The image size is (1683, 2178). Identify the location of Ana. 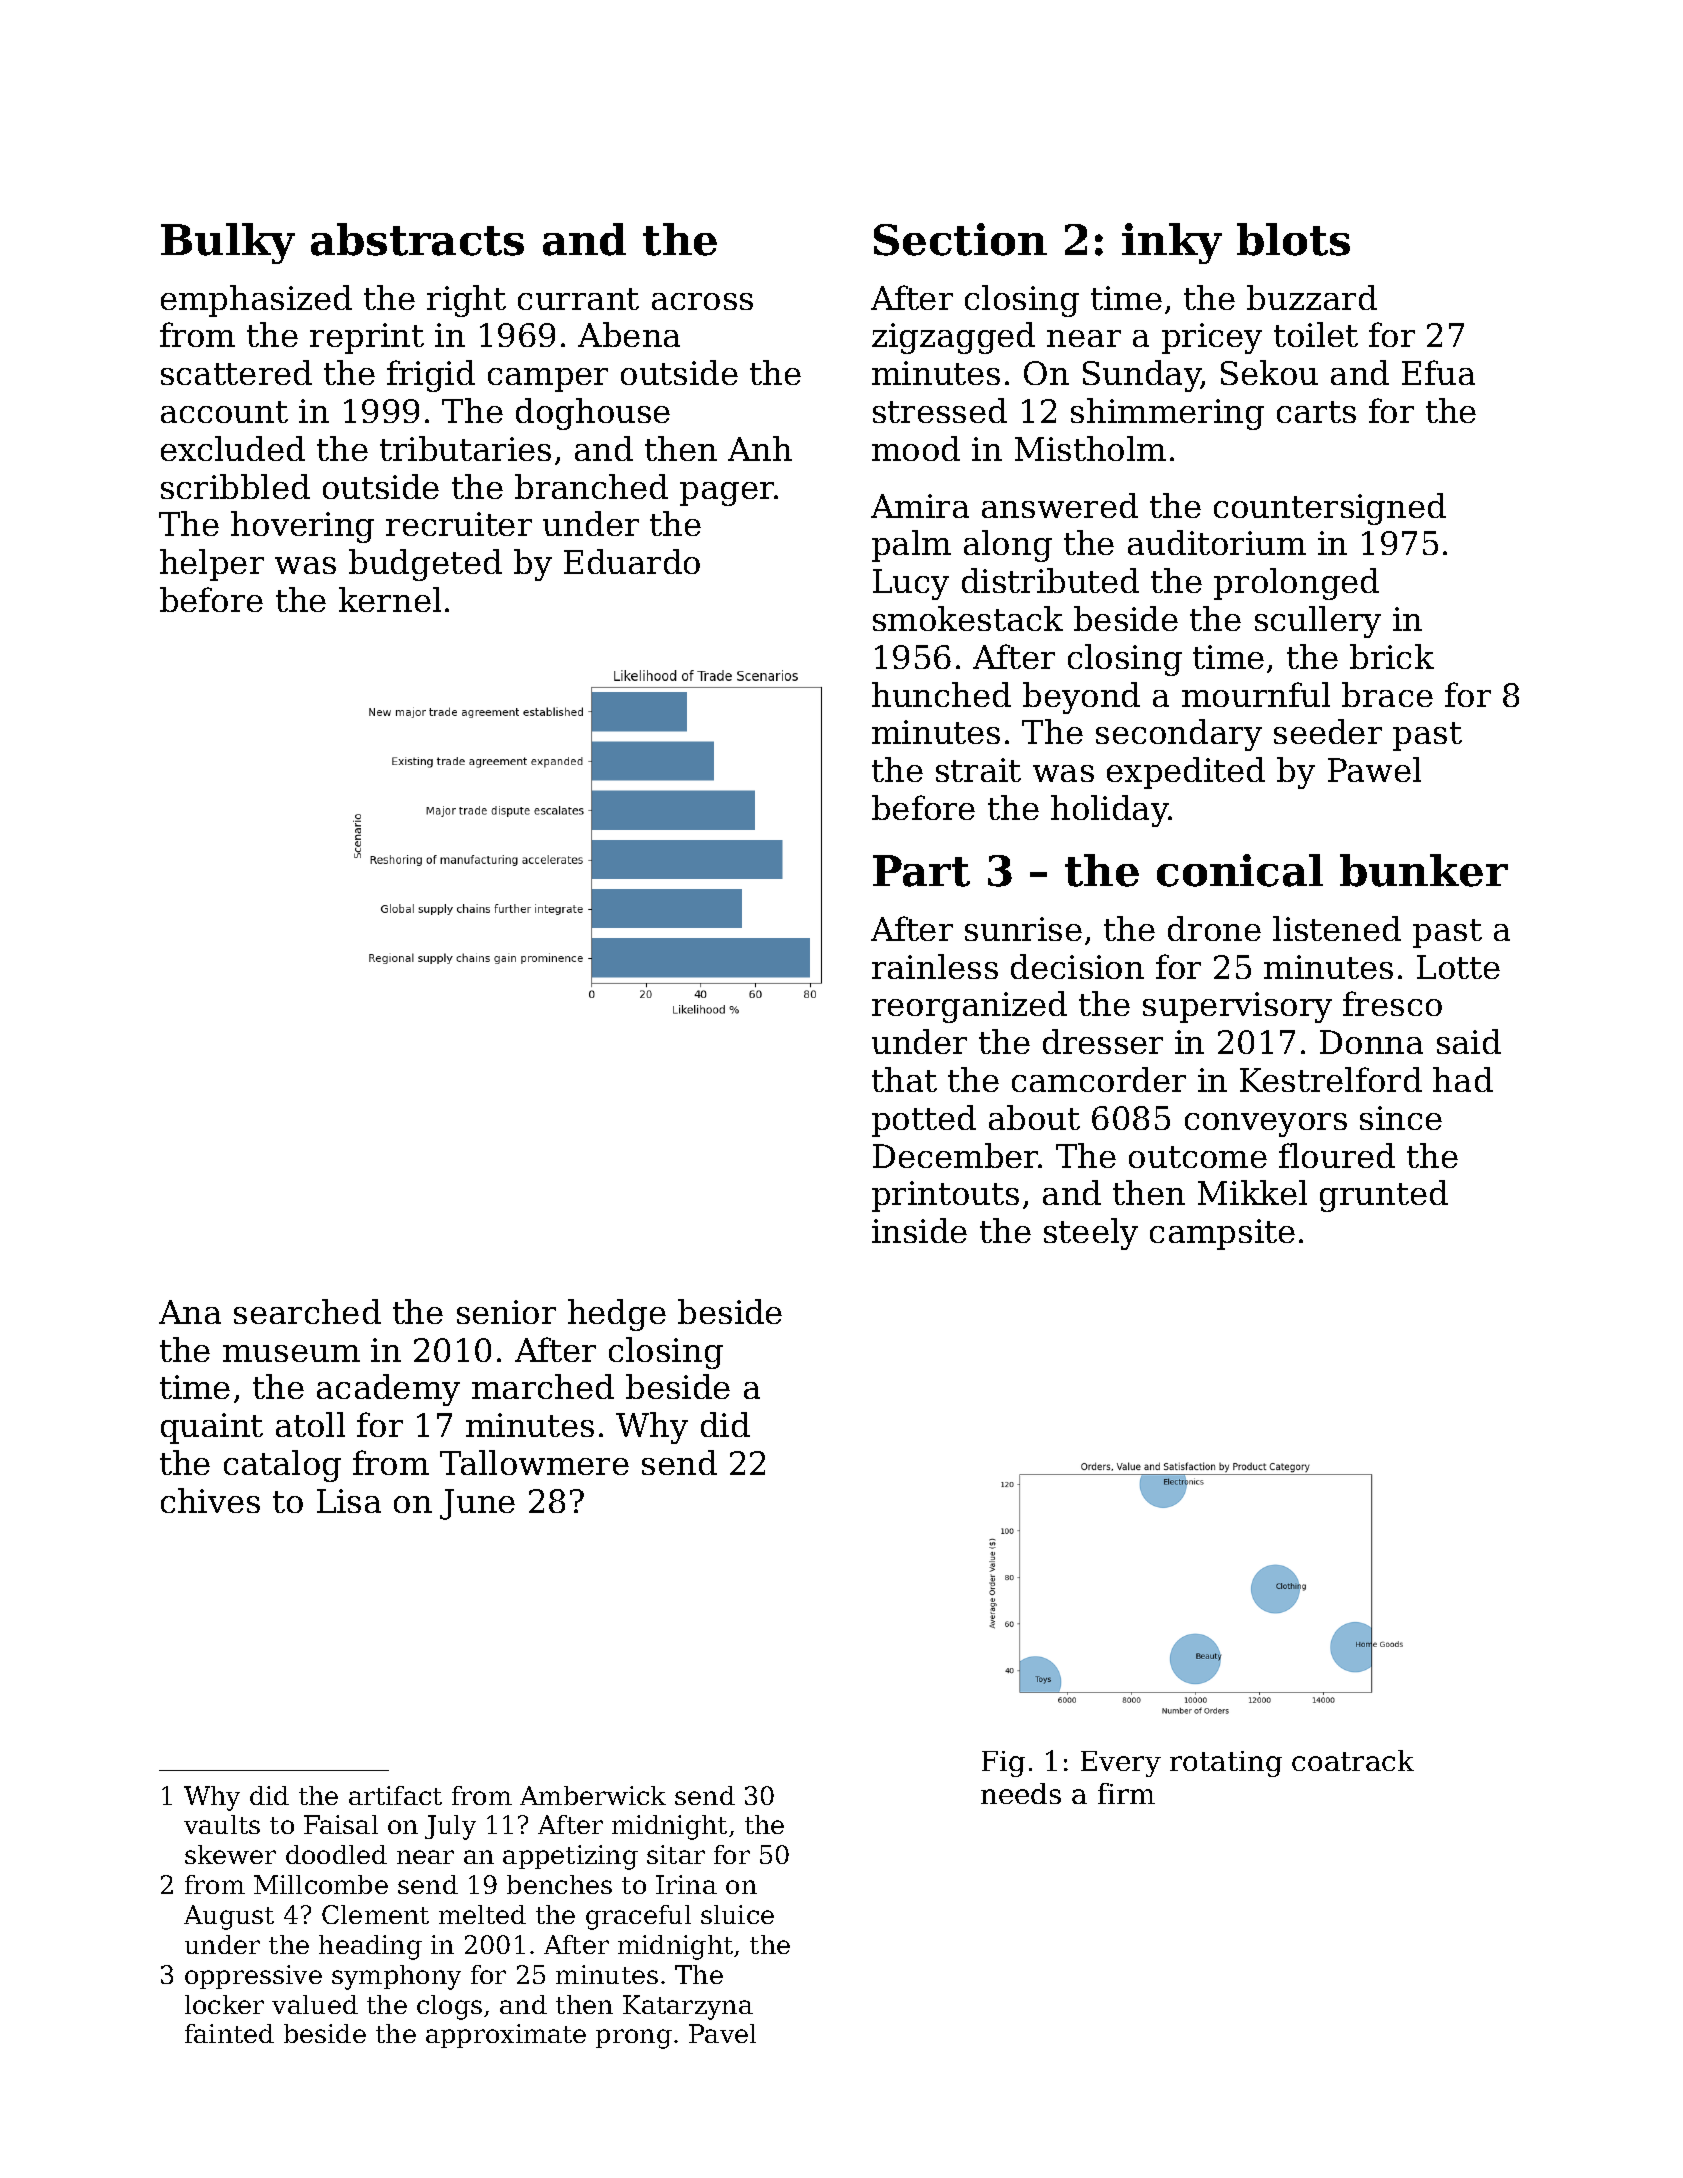
(190, 1312).
